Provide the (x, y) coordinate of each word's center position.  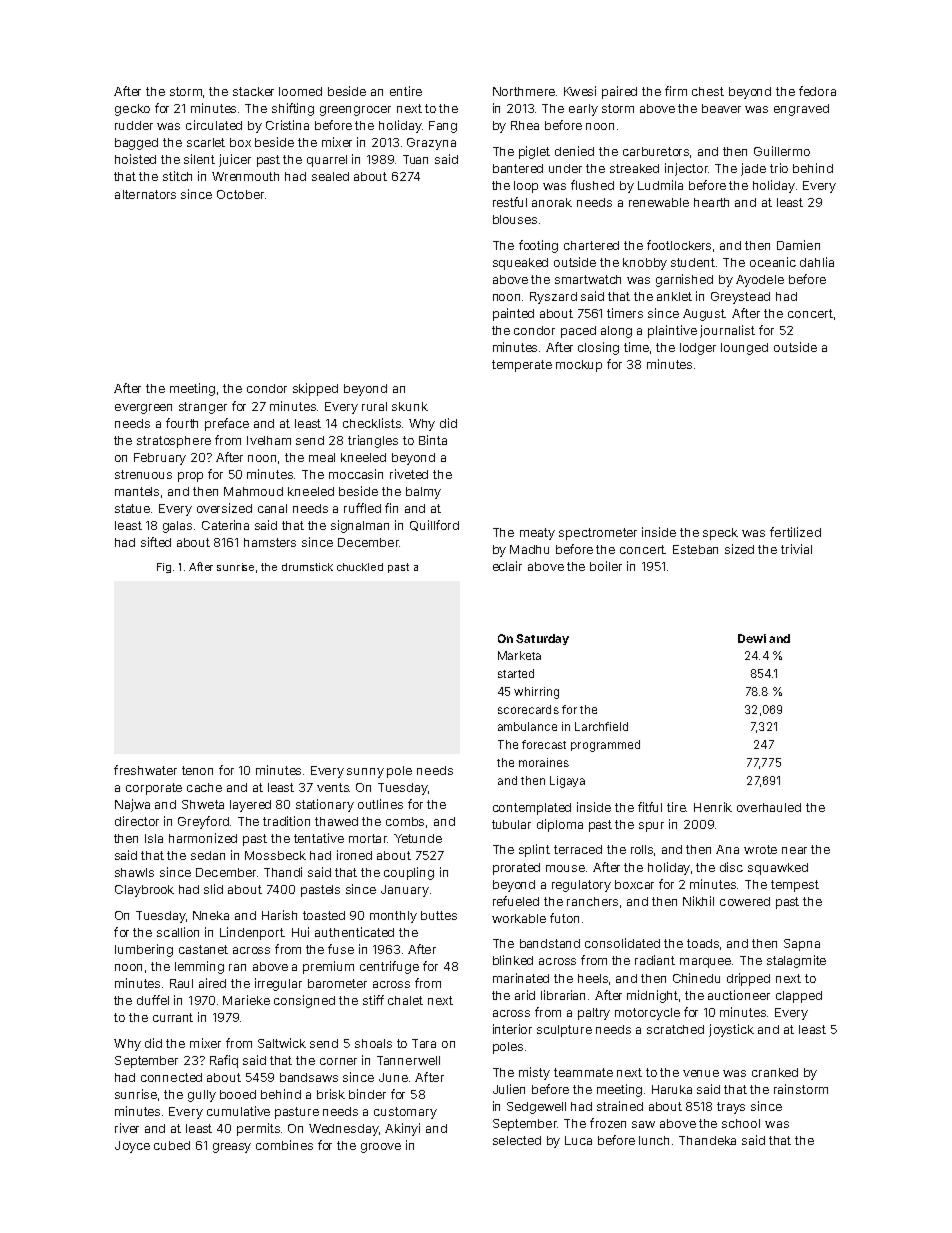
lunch (654, 1140)
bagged (136, 144)
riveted (409, 474)
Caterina (225, 525)
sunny (365, 773)
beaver (721, 108)
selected (517, 1140)
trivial (796, 549)
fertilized (795, 532)
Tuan (415, 159)
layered (250, 806)
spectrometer (598, 534)
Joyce (132, 1147)
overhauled (769, 807)
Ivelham (269, 440)
